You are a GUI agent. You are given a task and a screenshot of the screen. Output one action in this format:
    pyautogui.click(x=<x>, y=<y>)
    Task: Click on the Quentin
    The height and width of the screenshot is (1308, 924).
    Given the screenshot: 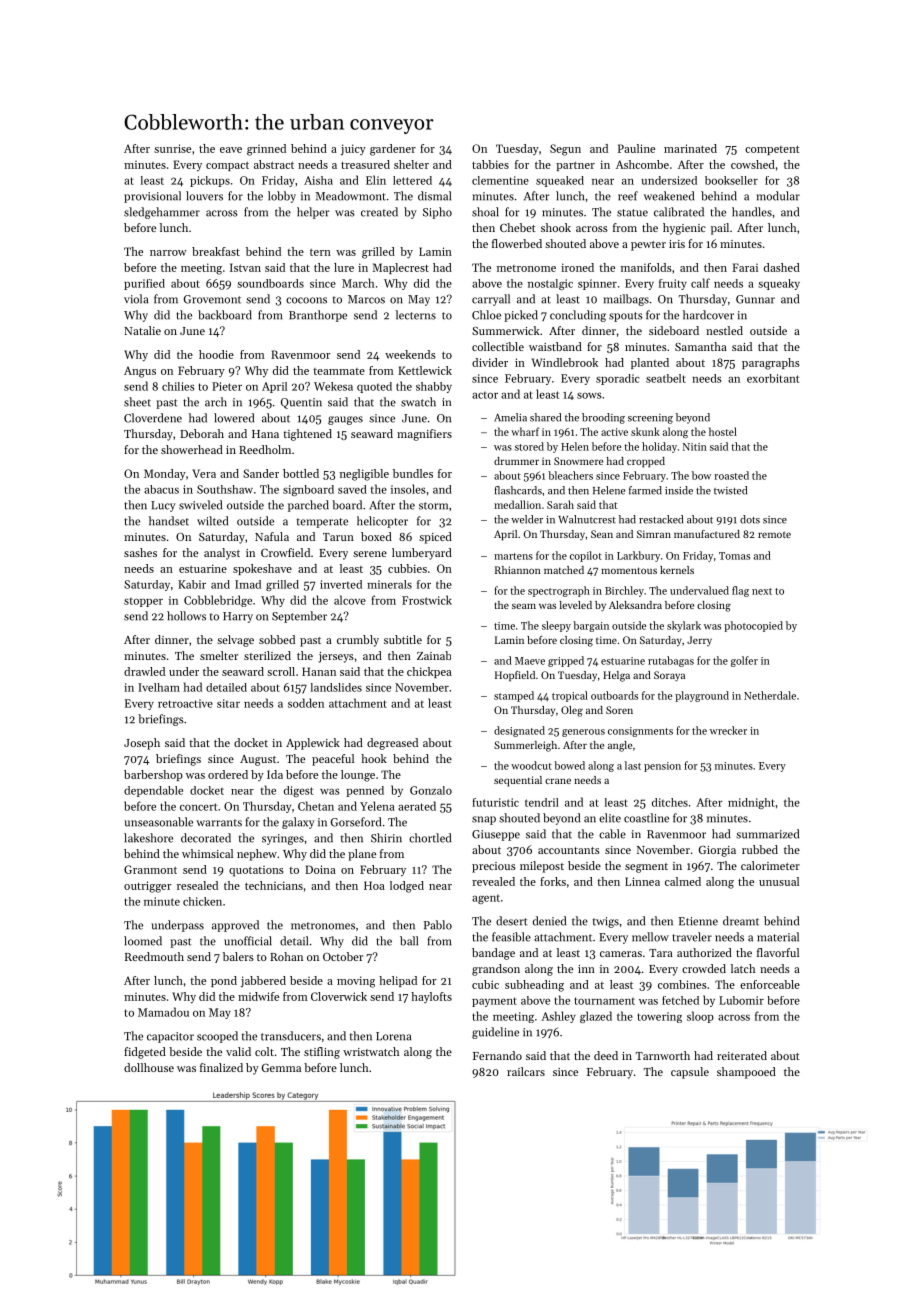 What is the action you would take?
    pyautogui.click(x=301, y=403)
